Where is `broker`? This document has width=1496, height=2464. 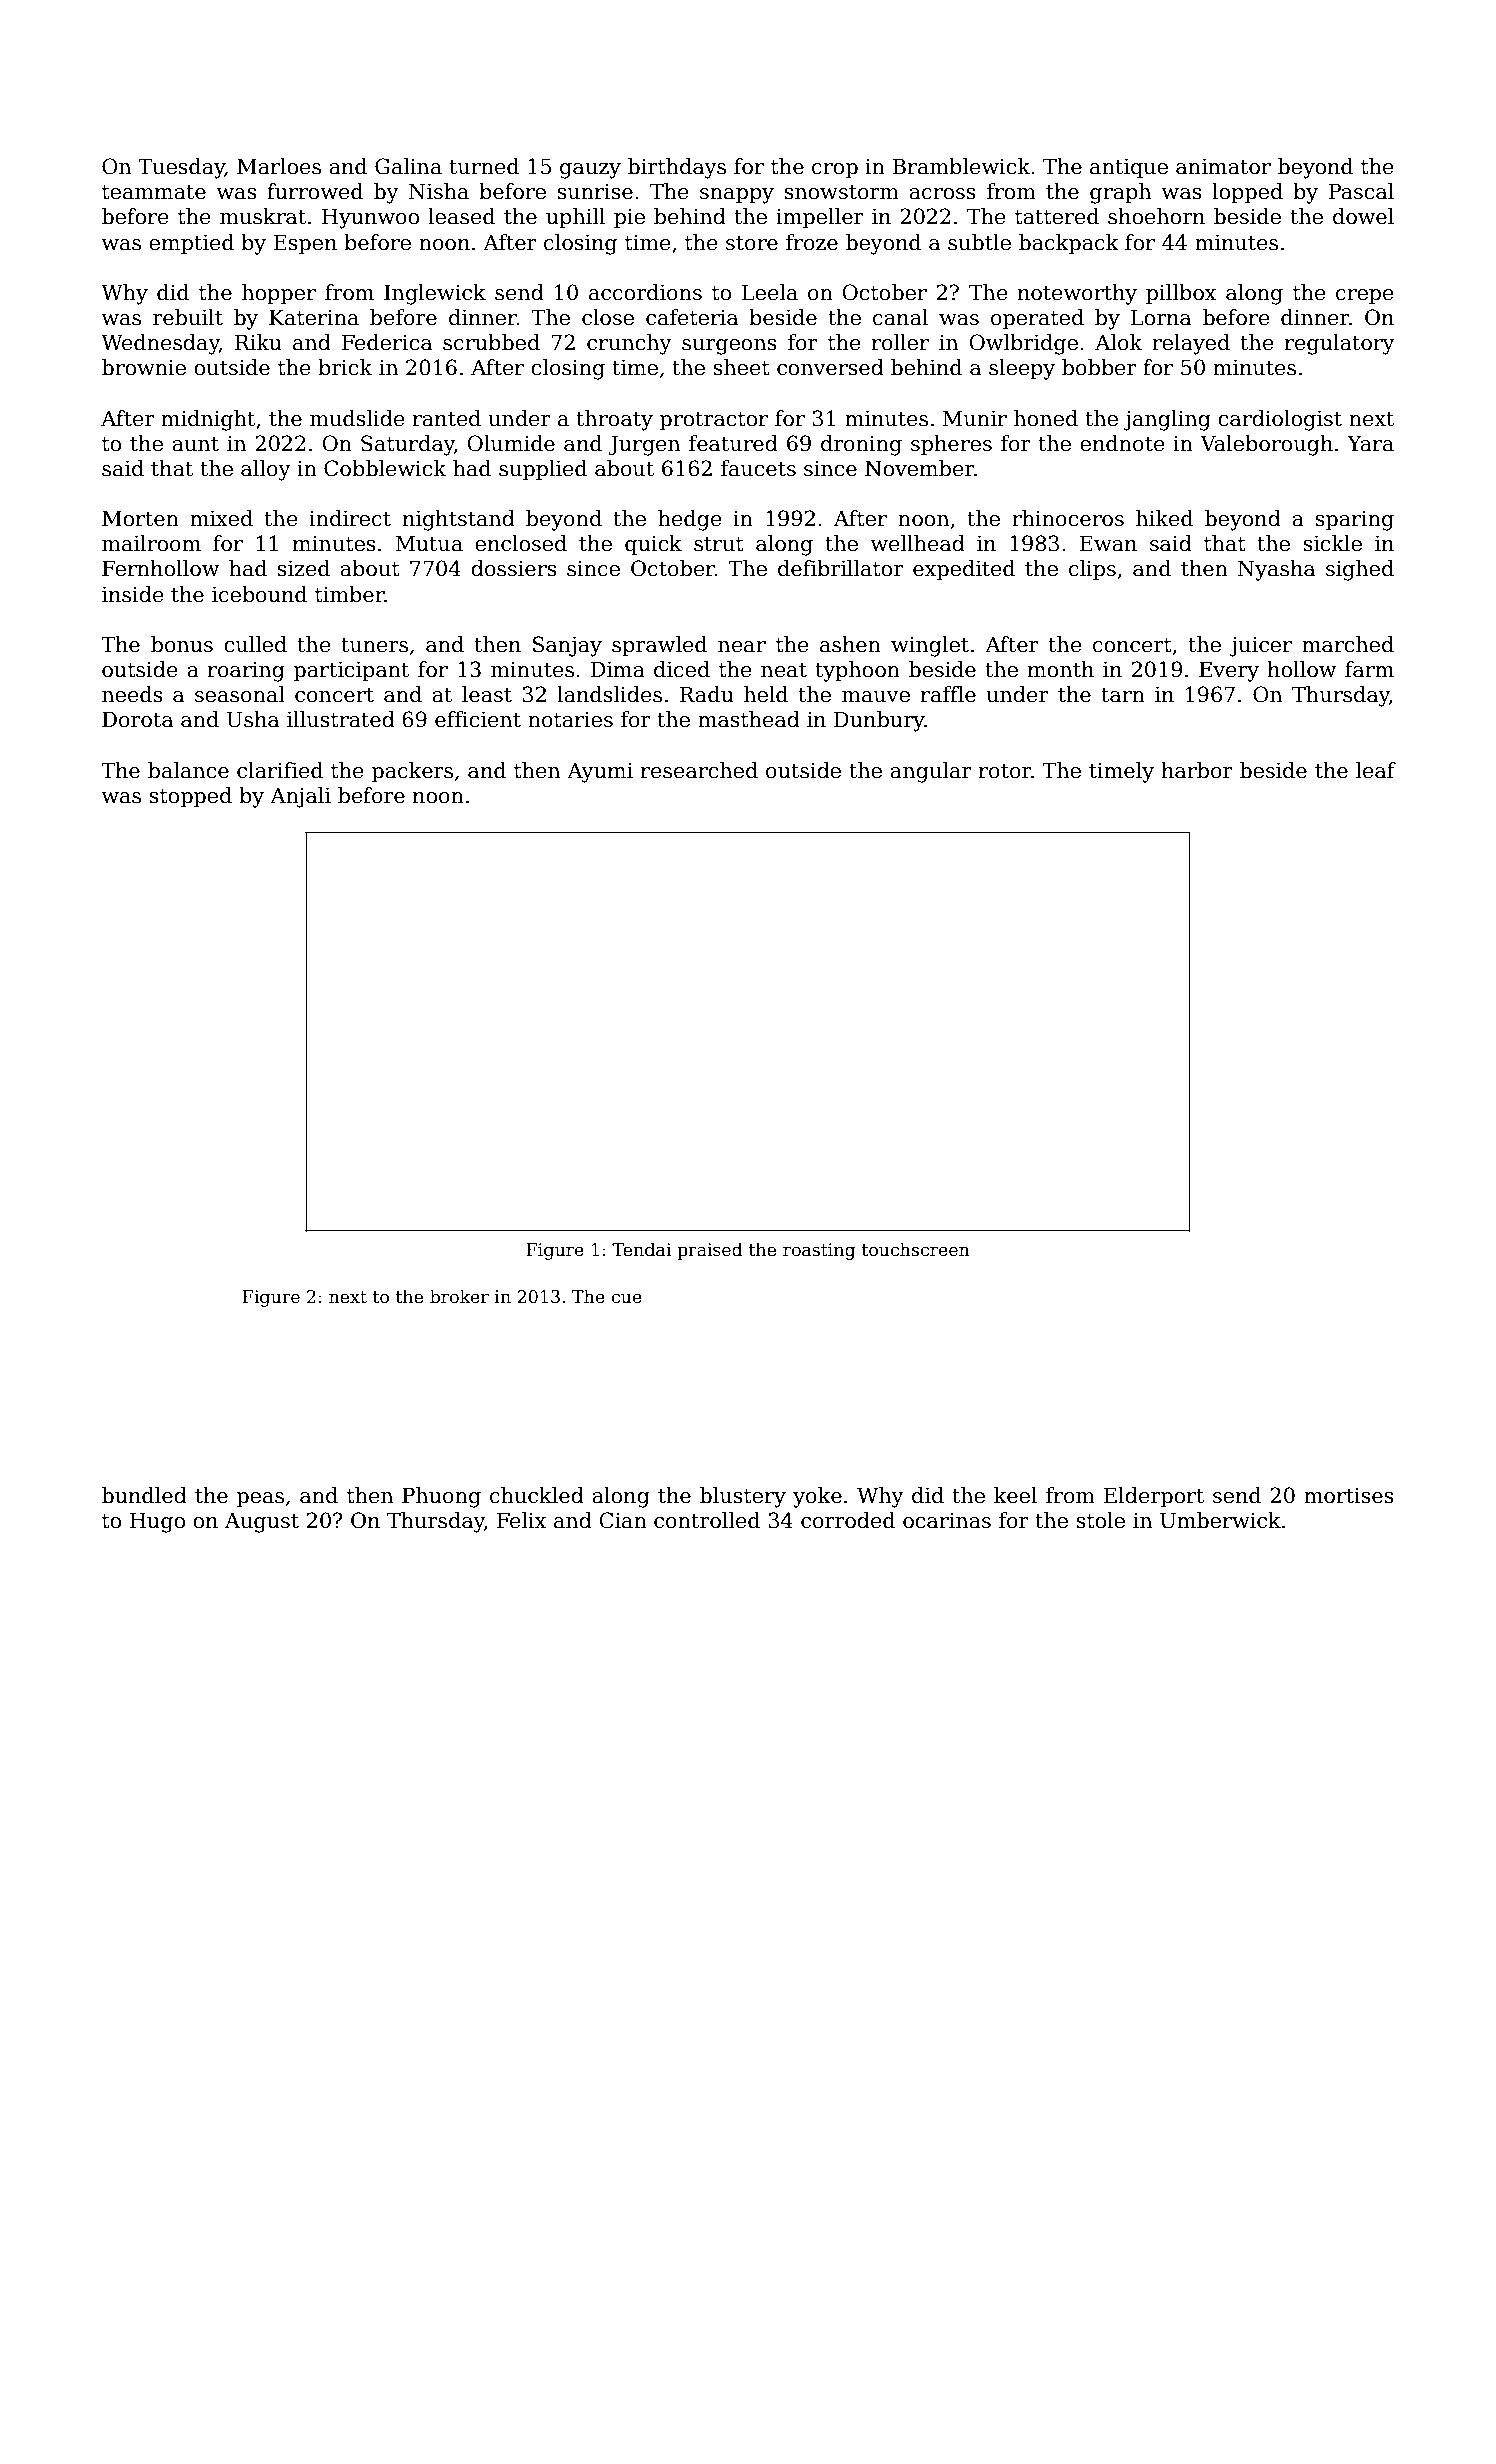 broker is located at coordinates (459, 1296).
